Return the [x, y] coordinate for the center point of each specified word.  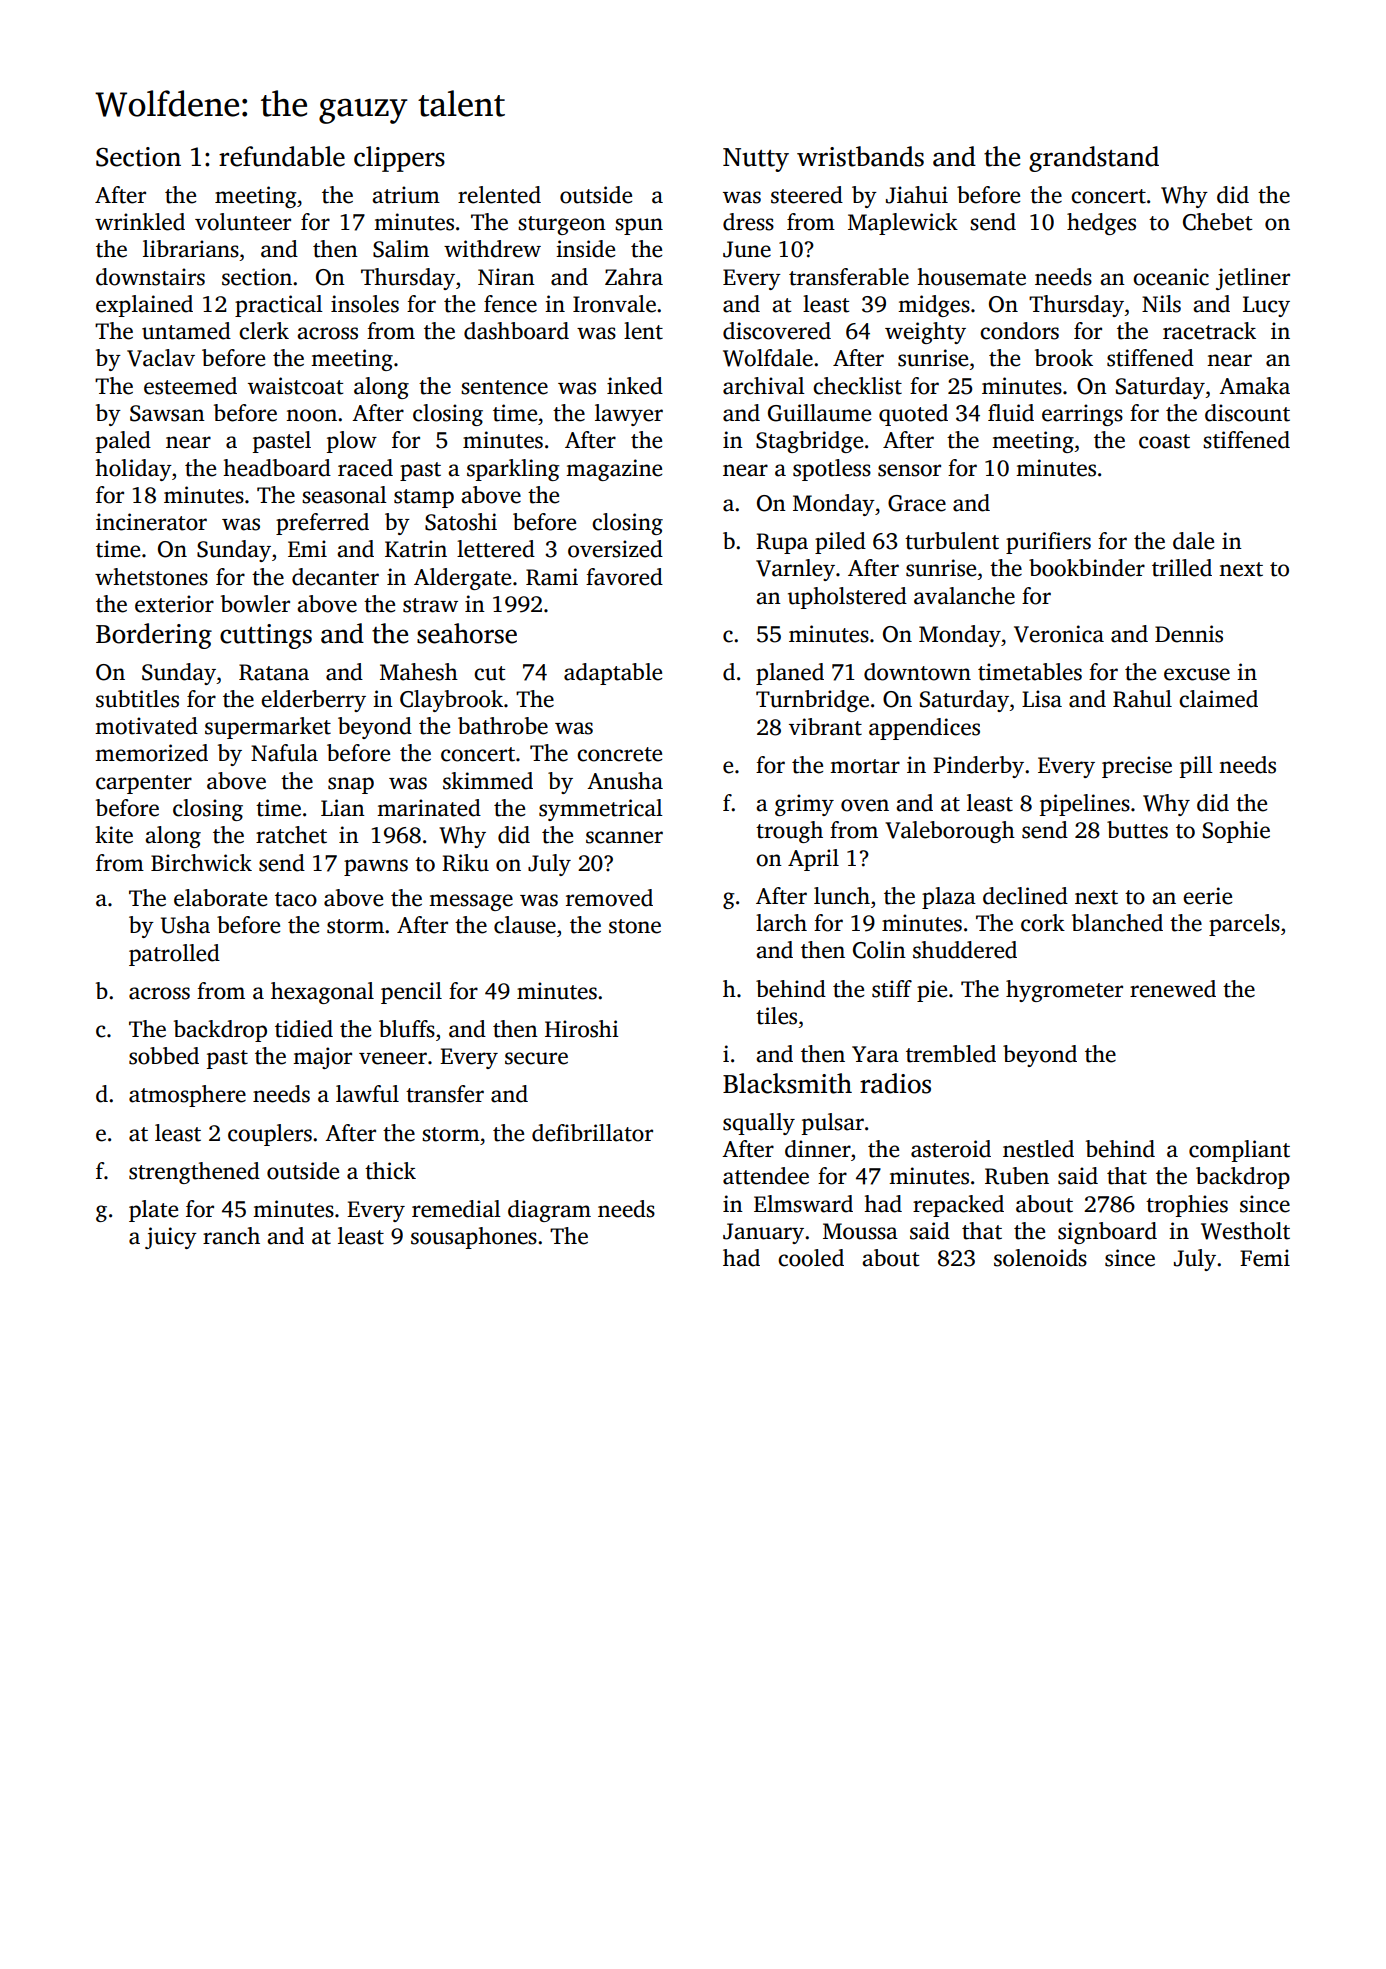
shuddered [965, 950]
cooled [811, 1258]
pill [1196, 767]
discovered [777, 331]
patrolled [174, 955]
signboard [1107, 1233]
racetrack [1209, 331]
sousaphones [474, 1238]
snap [351, 785]
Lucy [1266, 306]
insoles [365, 304]
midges [934, 306]
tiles [776, 1016]
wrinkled [140, 222]
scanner [624, 837]
